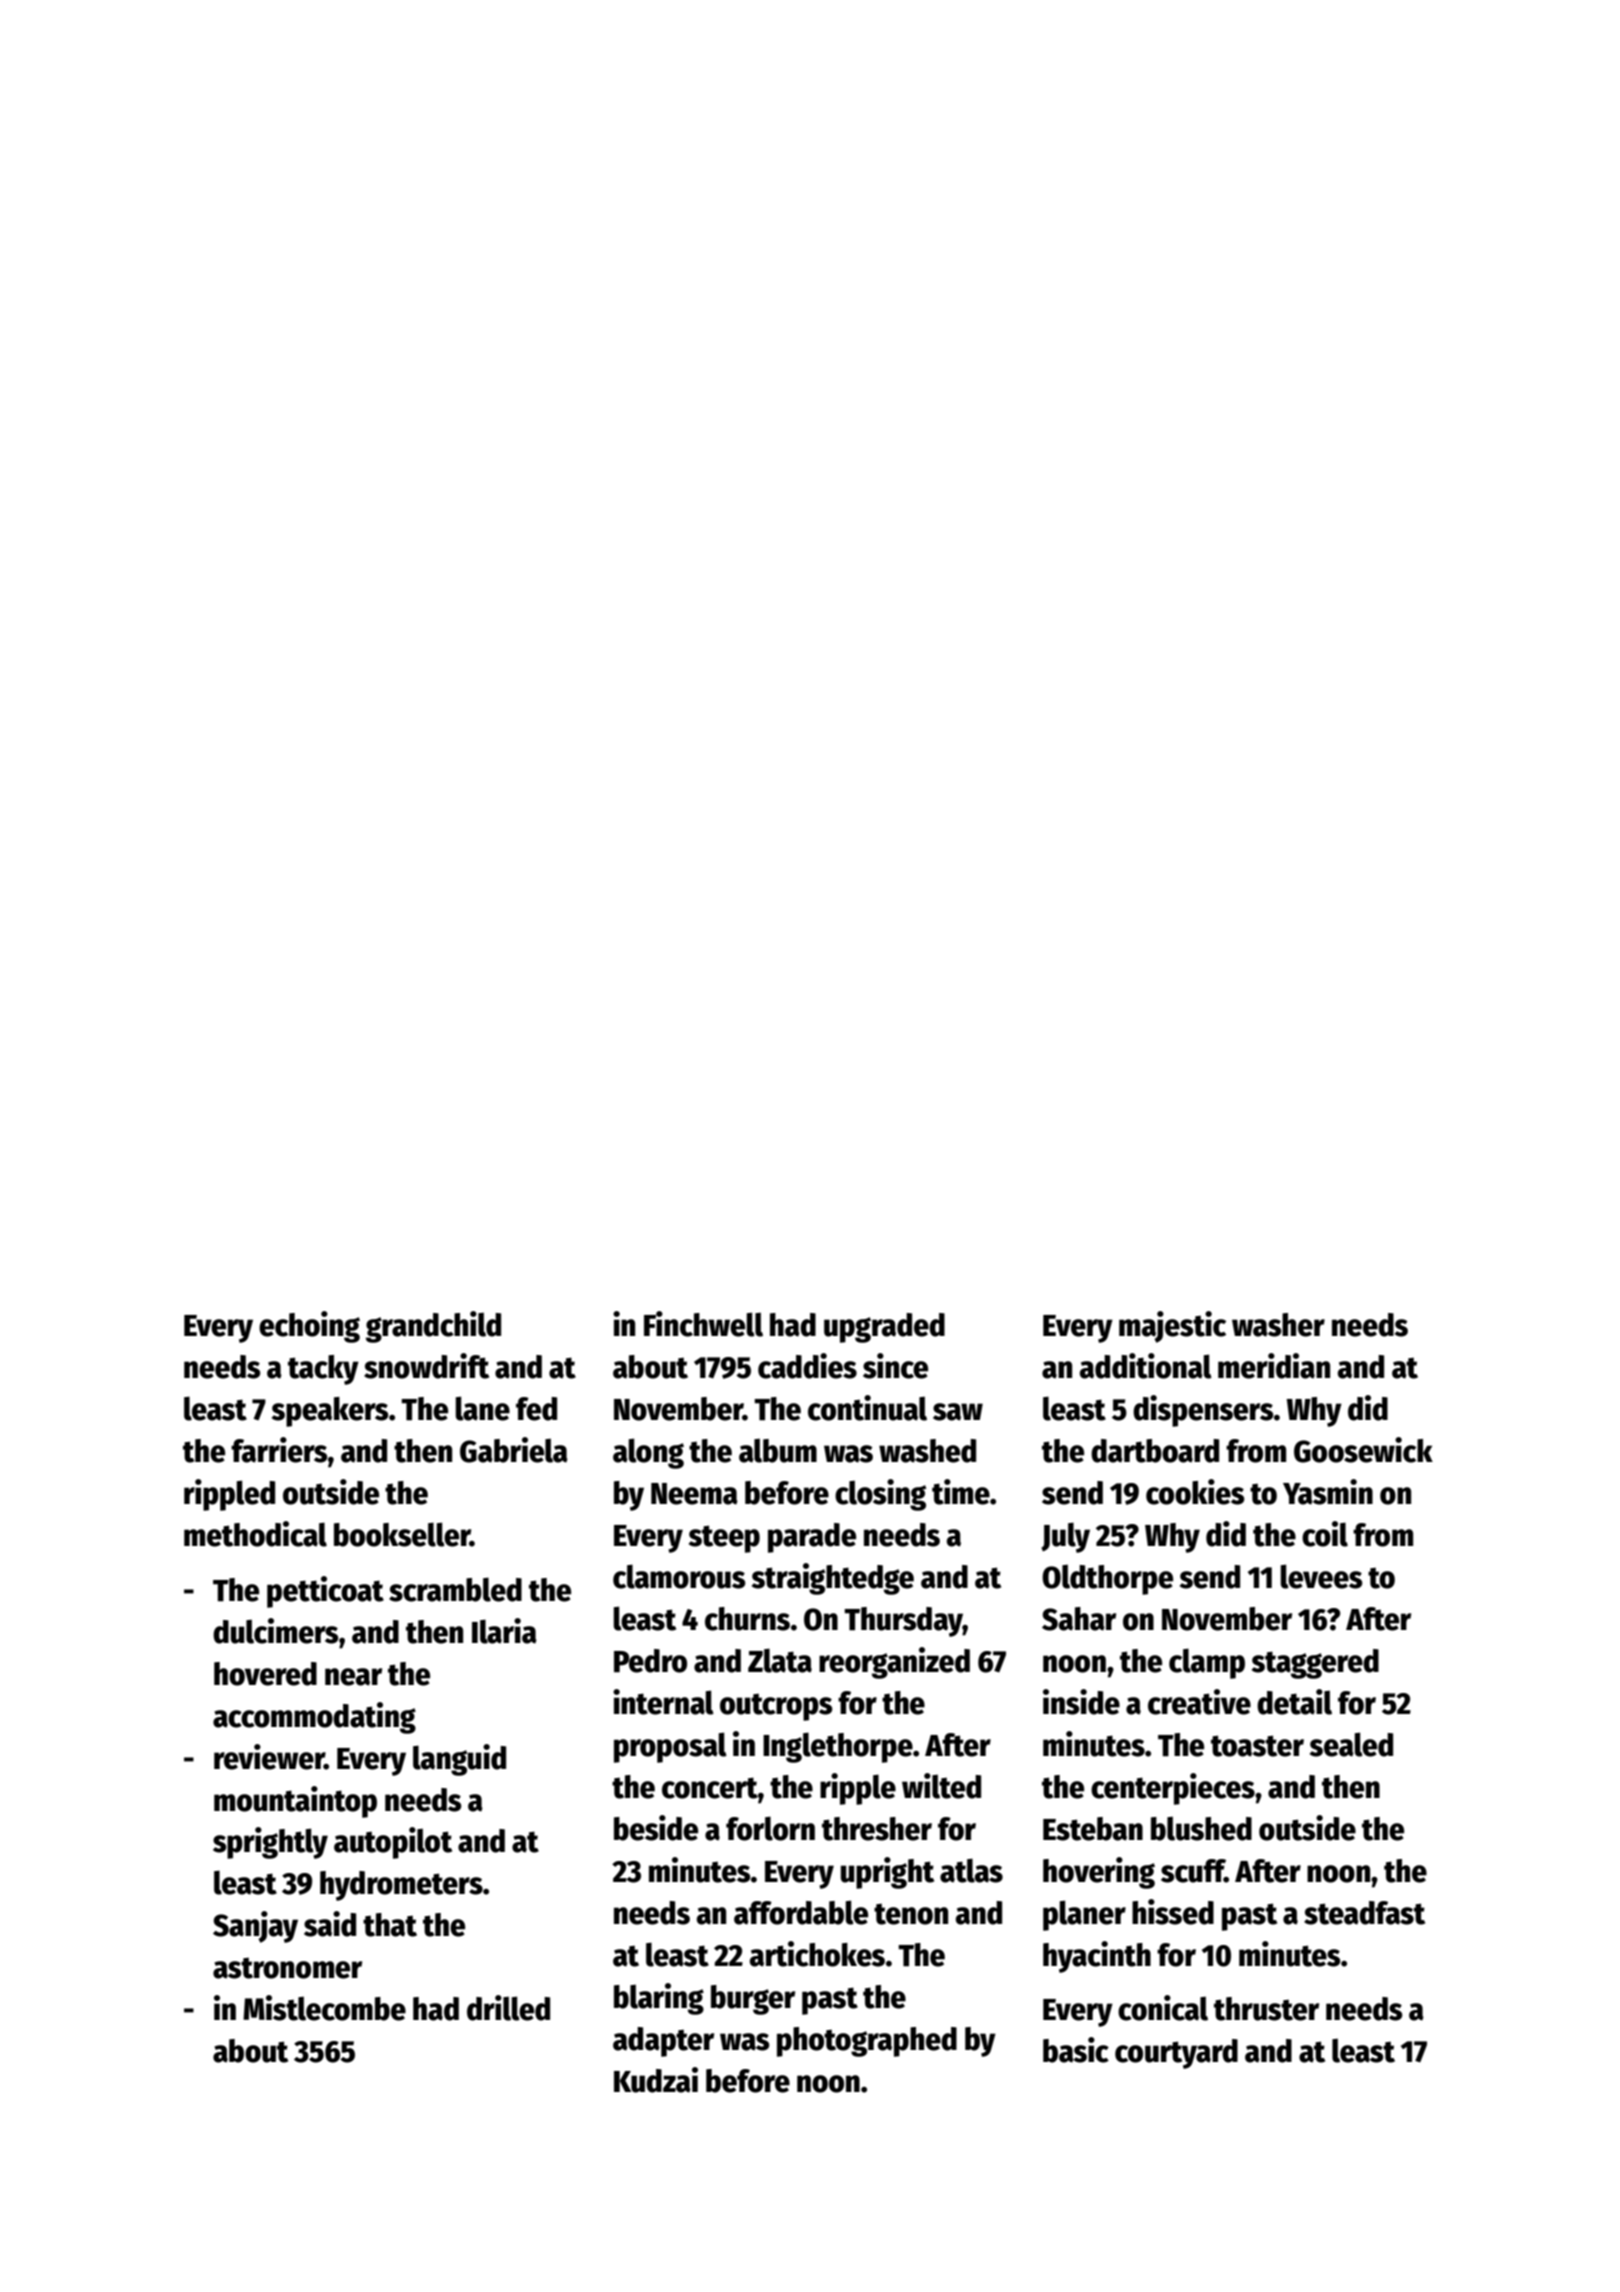 The width and height of the document is (1620, 2292). What do you see at coordinates (911, 1914) in the document?
I see `tenon` at bounding box center [911, 1914].
